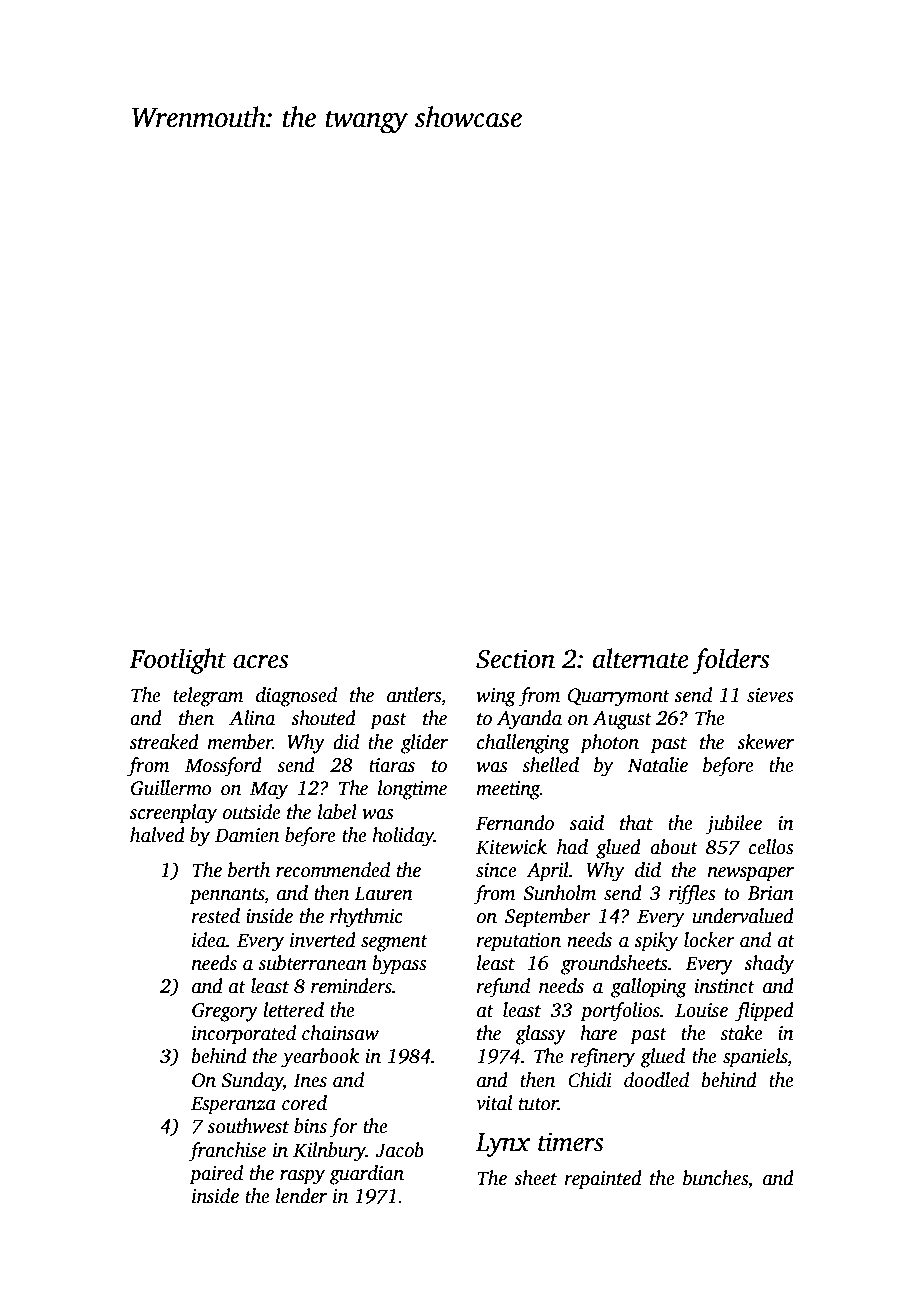 The width and height of the screenshot is (924, 1314). Describe the element at coordinates (692, 895) in the screenshot. I see `riffles` at that location.
